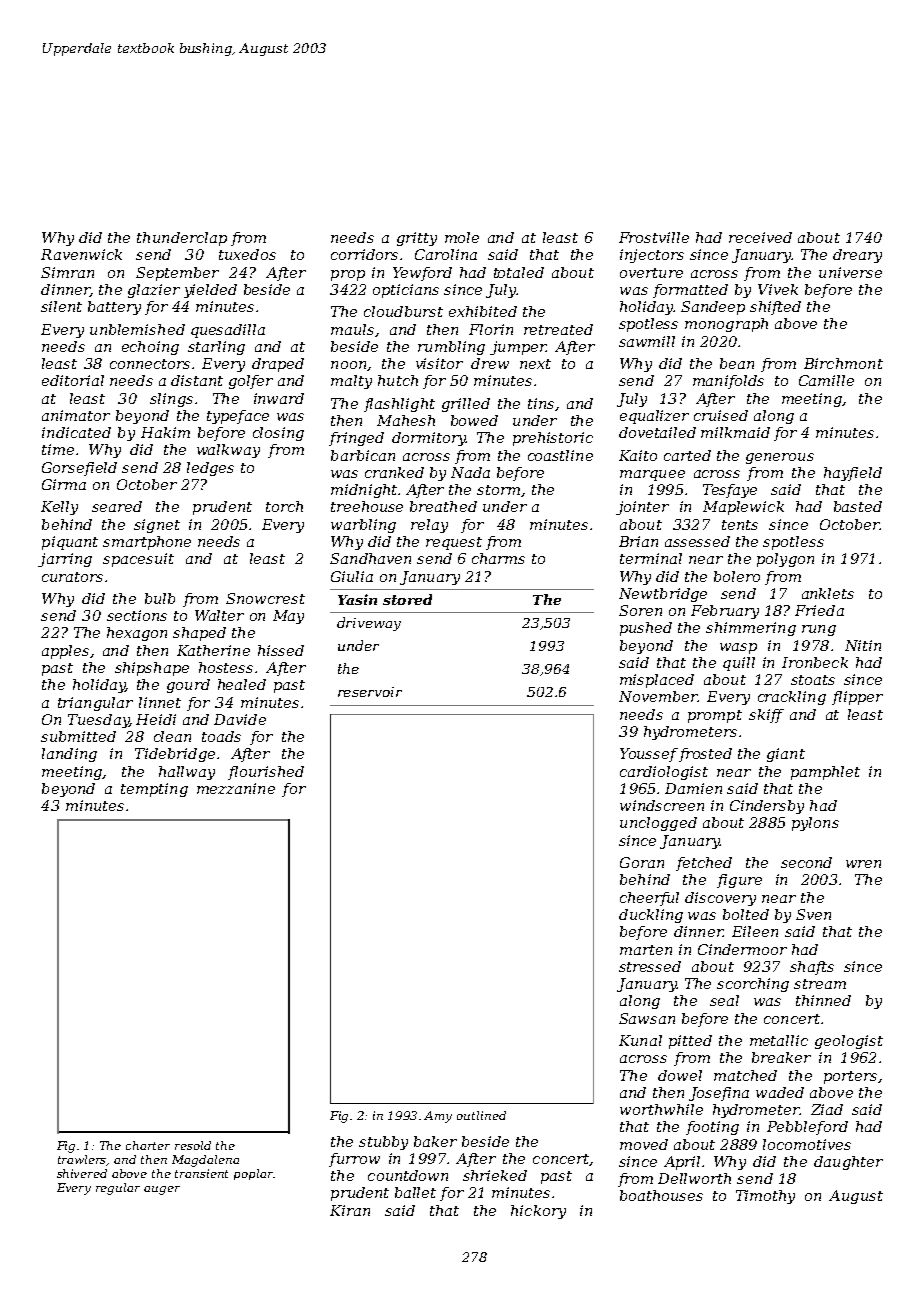  What do you see at coordinates (279, 398) in the document?
I see `inward` at bounding box center [279, 398].
